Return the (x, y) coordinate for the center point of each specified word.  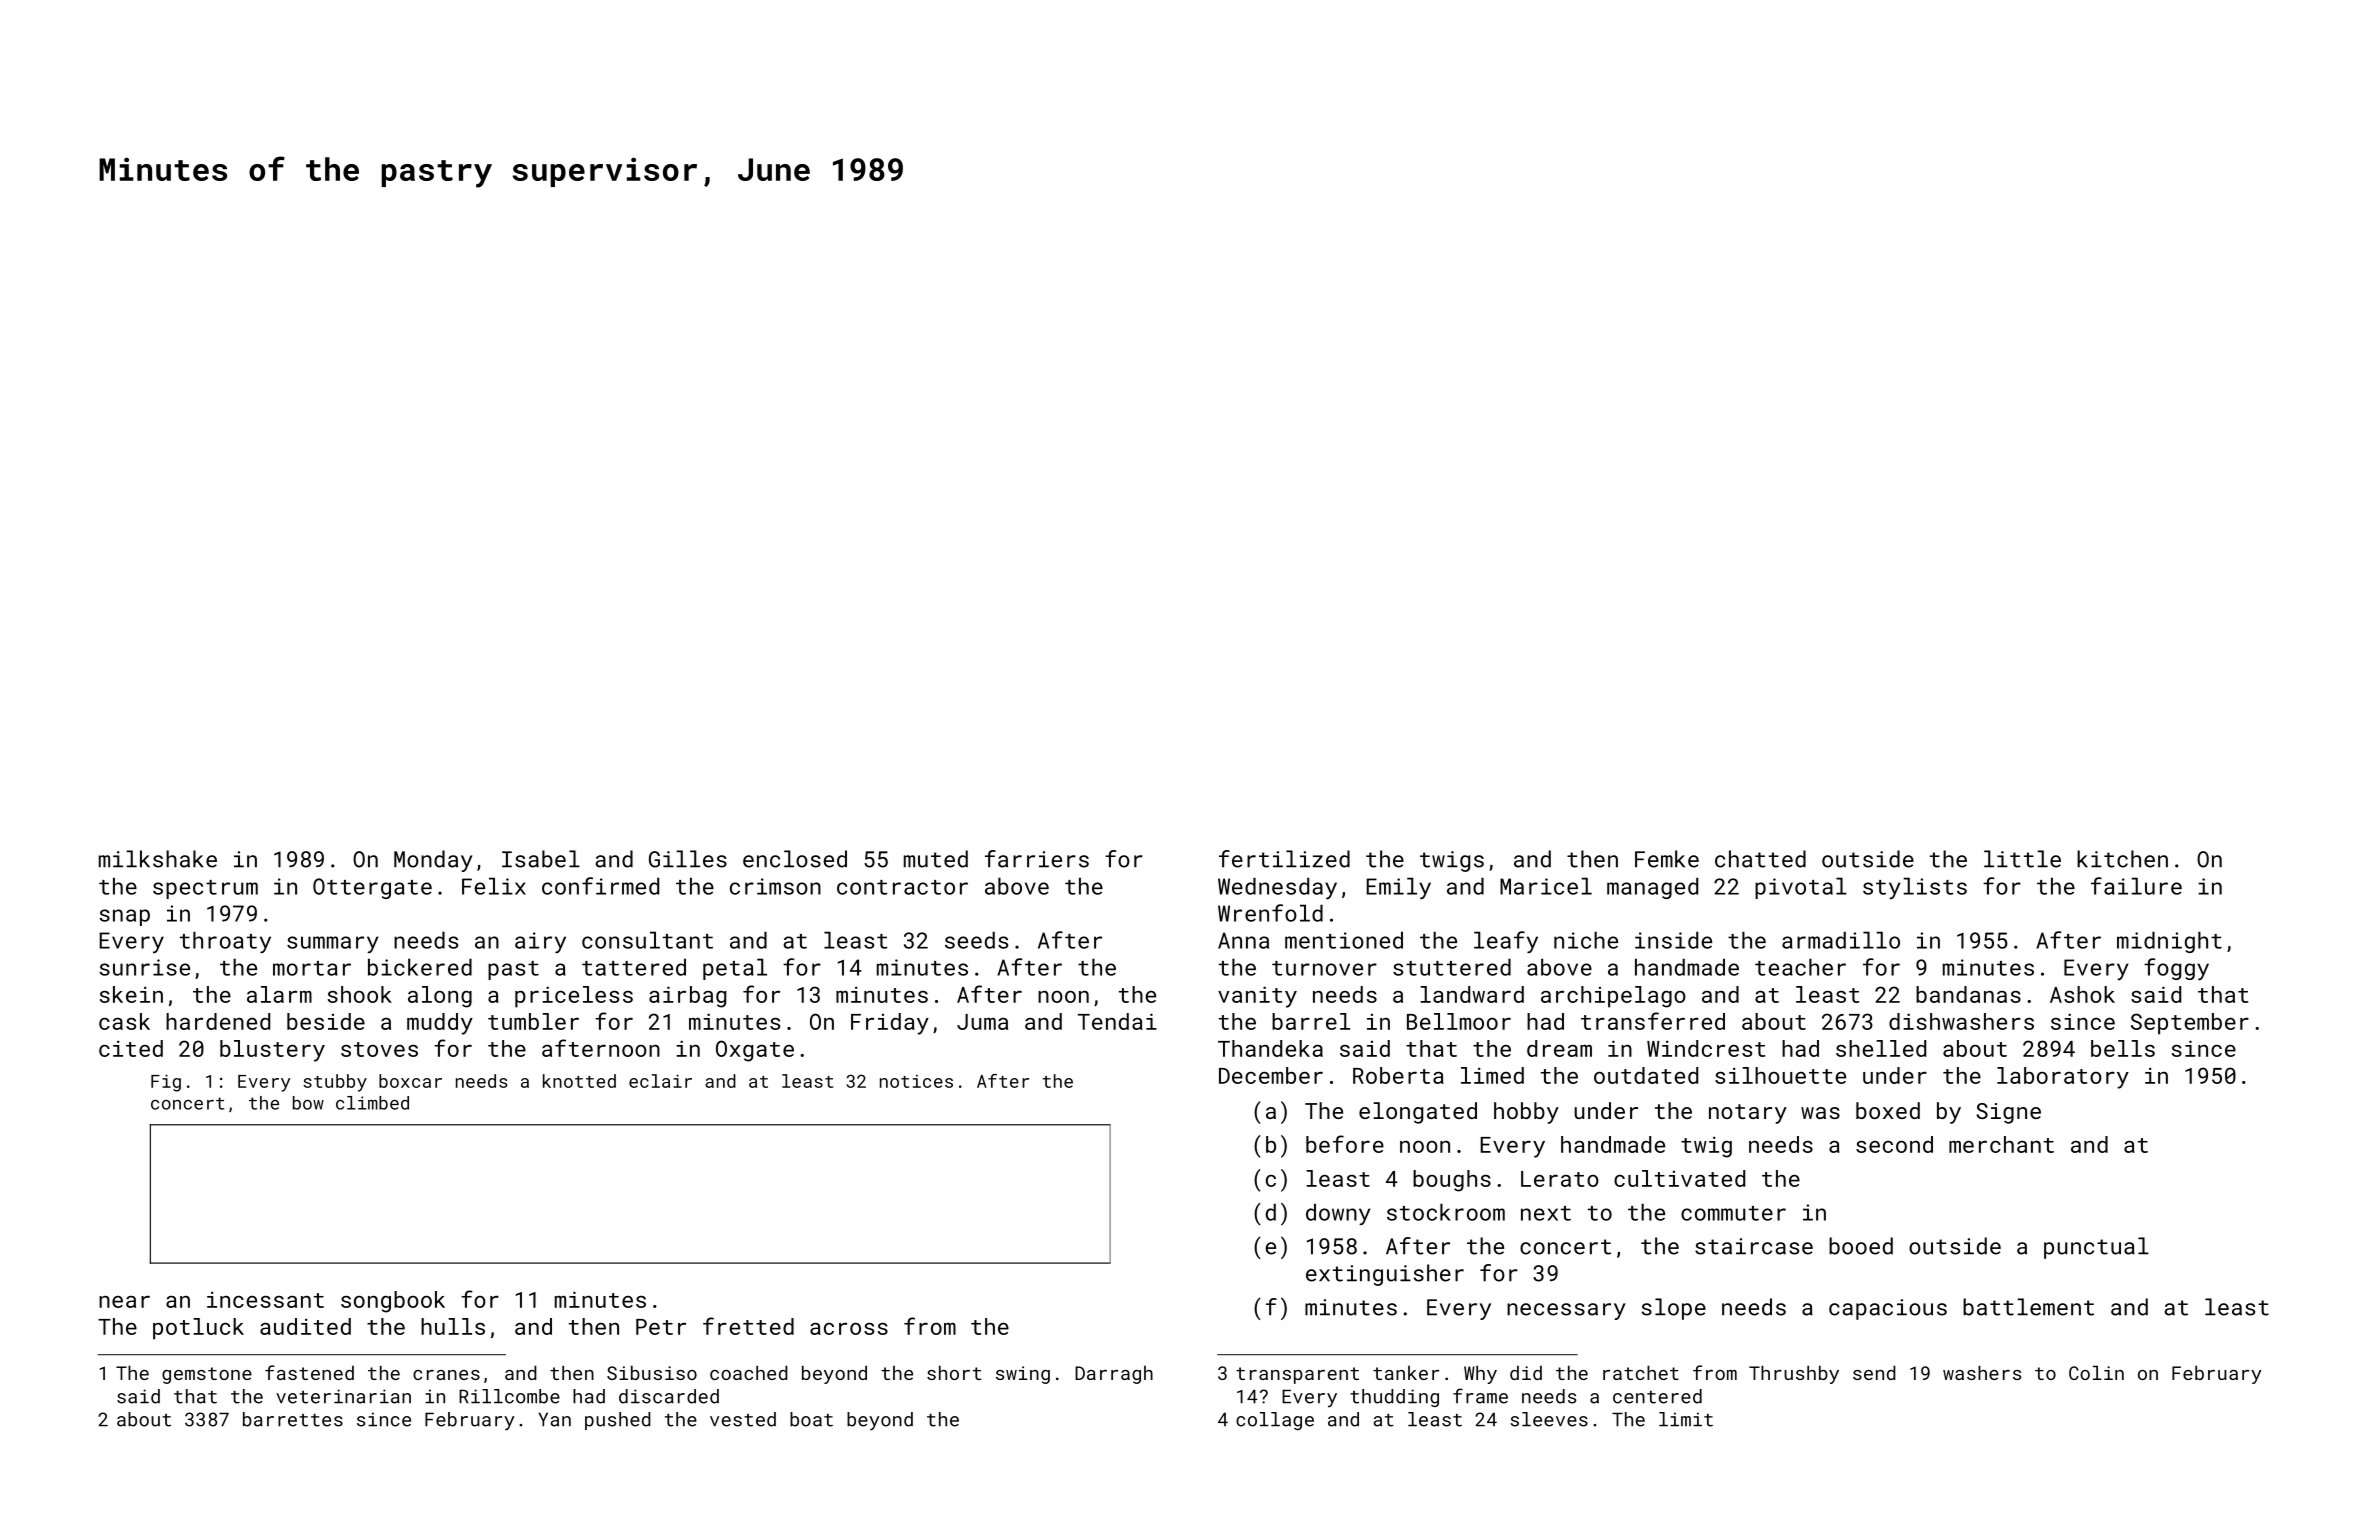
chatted (1760, 859)
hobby (1526, 1113)
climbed (372, 1103)
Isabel (541, 859)
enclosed (795, 859)
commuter (1733, 1213)
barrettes (293, 1419)
